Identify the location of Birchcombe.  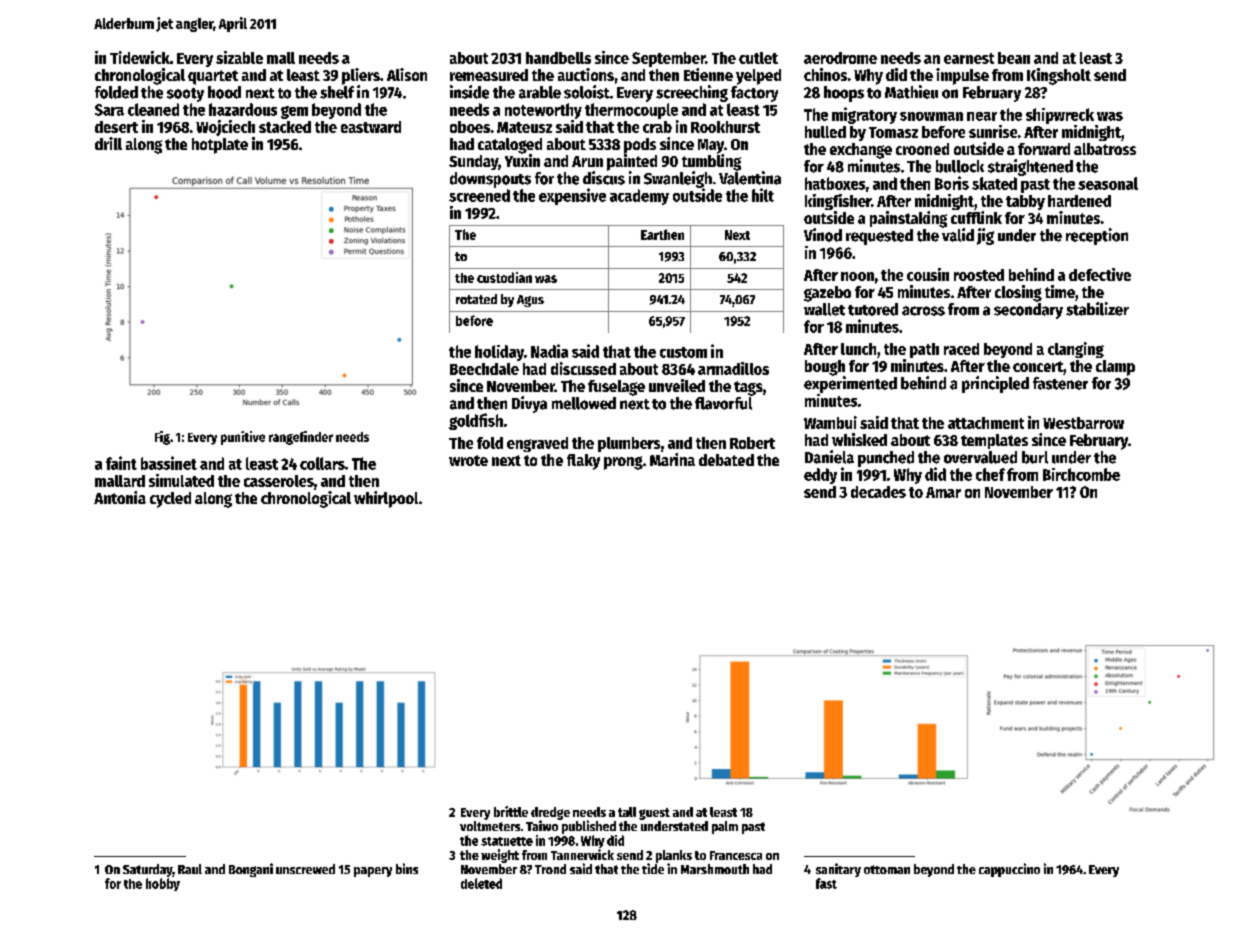
(1081, 474).
